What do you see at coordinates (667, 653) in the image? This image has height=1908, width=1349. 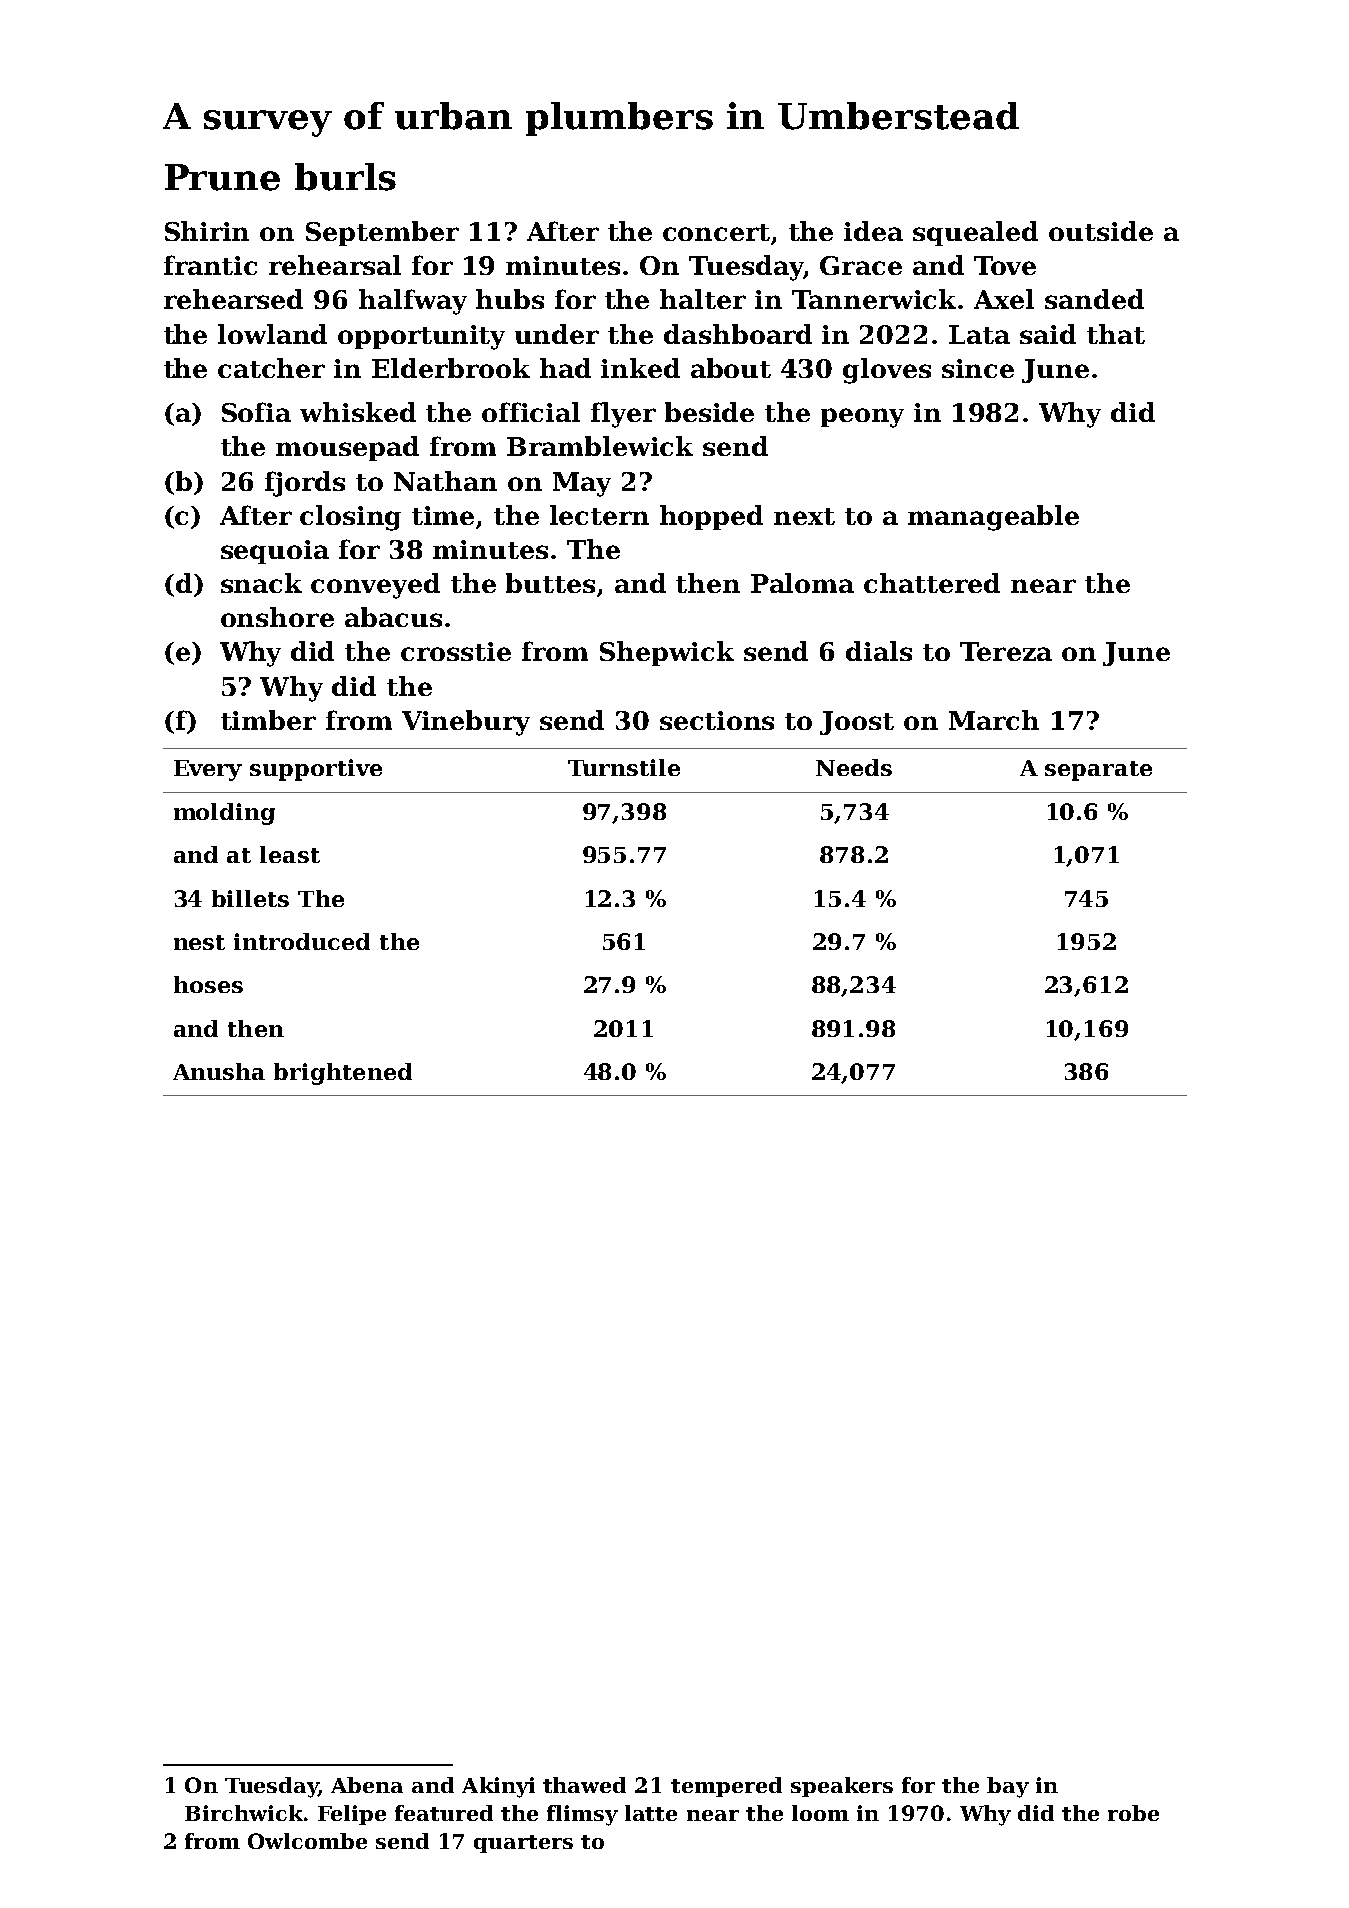 I see `Shepwick` at bounding box center [667, 653].
